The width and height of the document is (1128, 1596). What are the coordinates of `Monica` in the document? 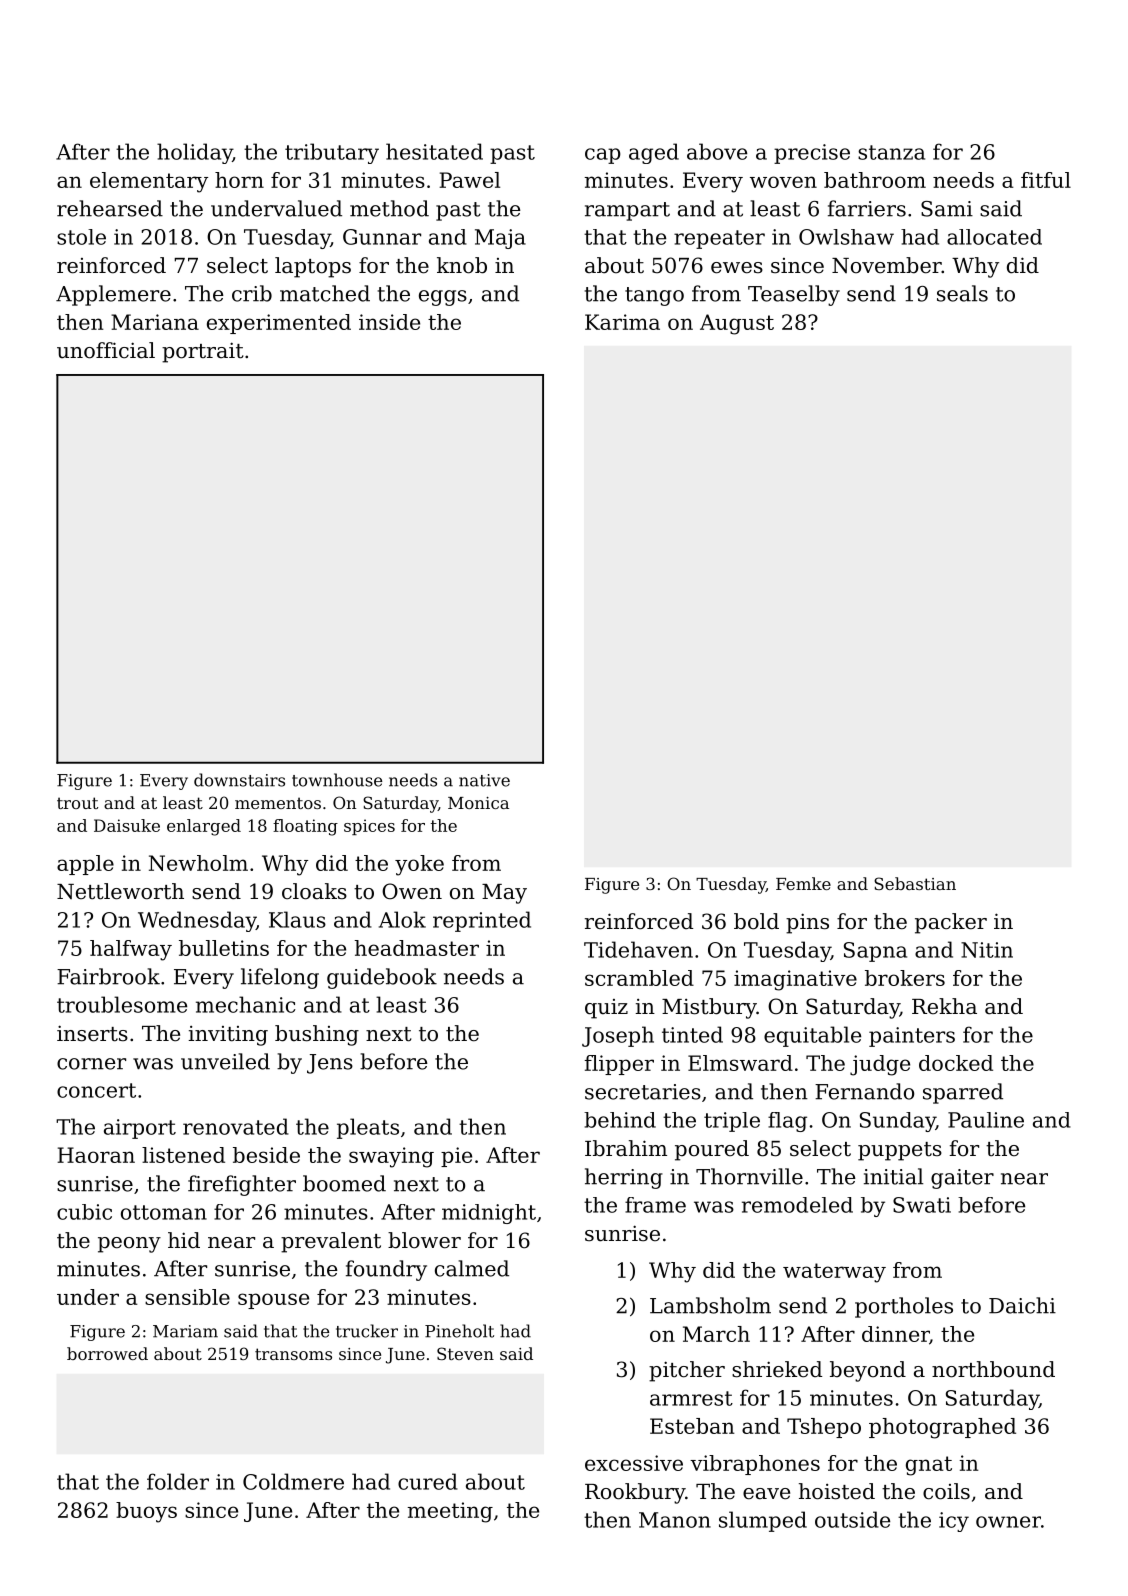 It's located at (478, 803).
